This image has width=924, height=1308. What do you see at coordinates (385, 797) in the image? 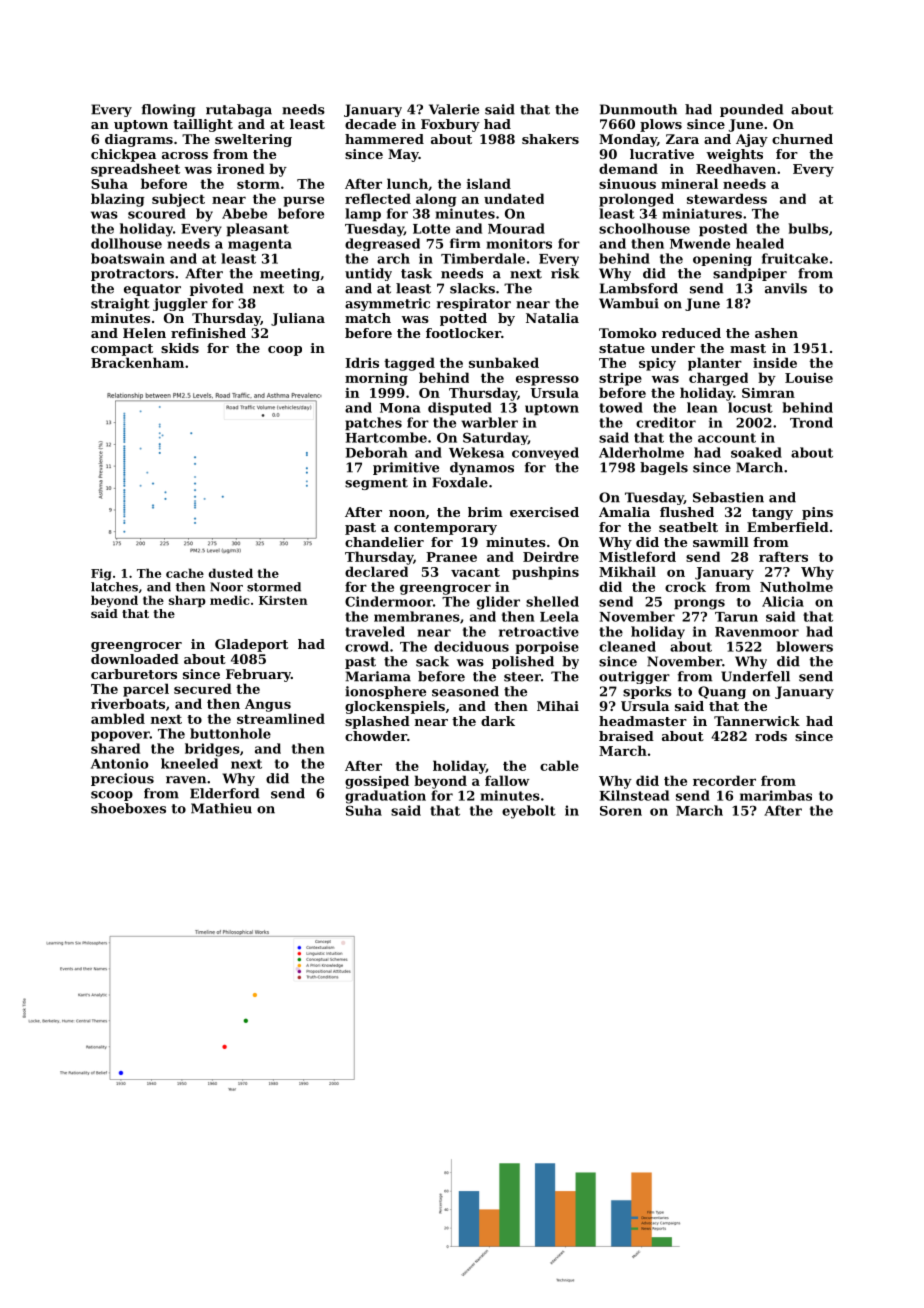
I see `graduation` at bounding box center [385, 797].
